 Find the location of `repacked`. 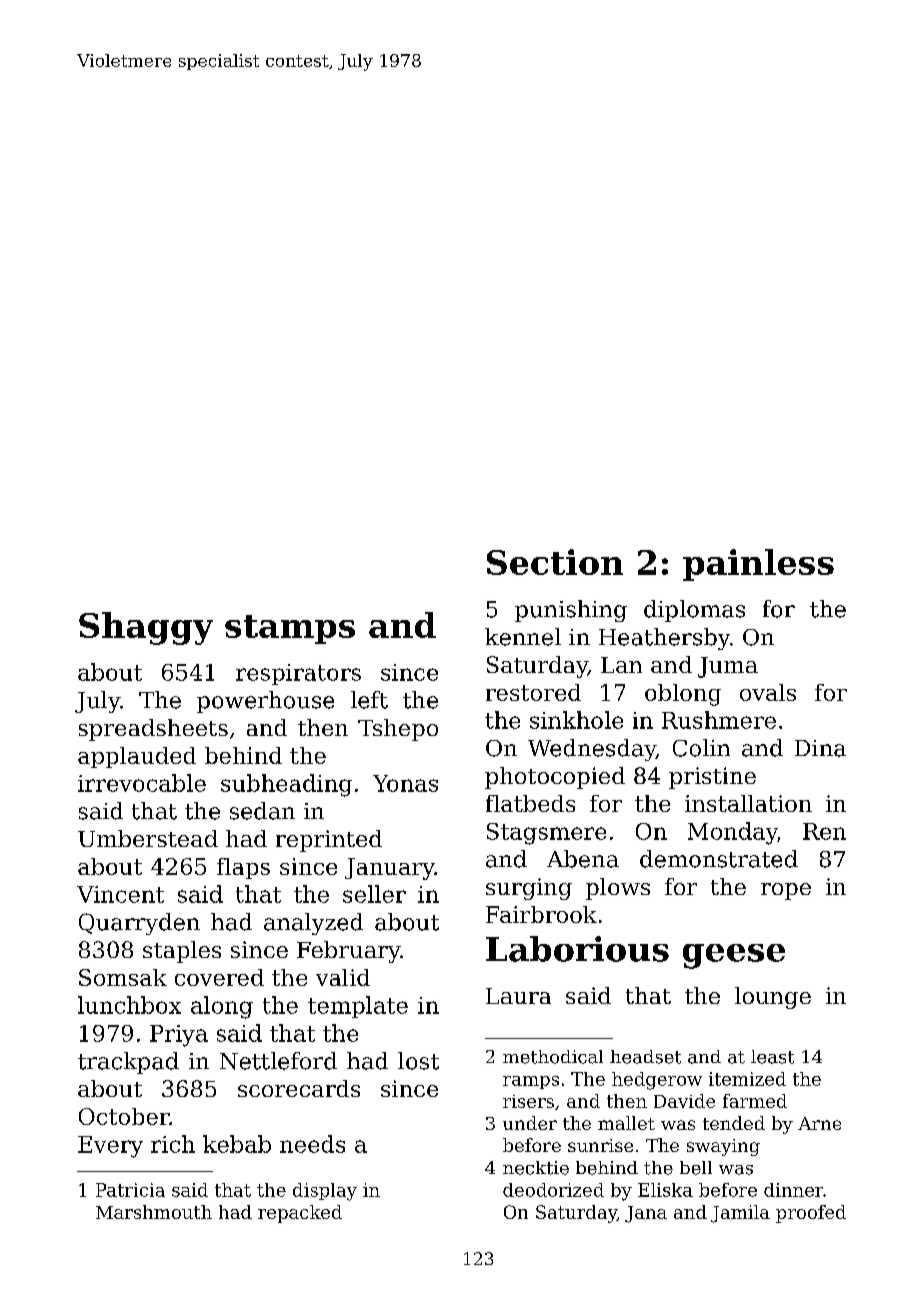

repacked is located at coordinates (300, 1214).
